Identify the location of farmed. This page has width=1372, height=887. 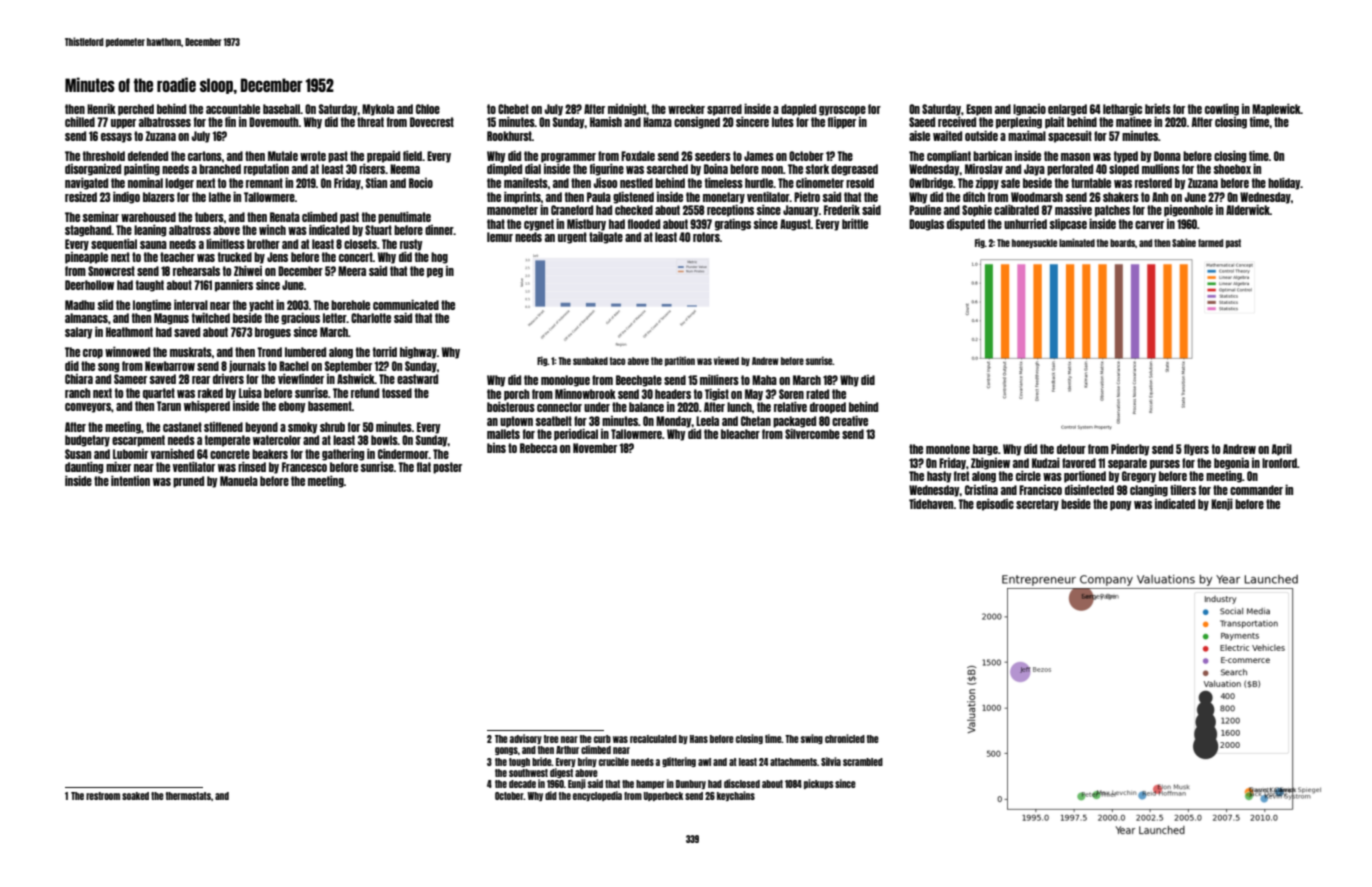
(1210, 243).
